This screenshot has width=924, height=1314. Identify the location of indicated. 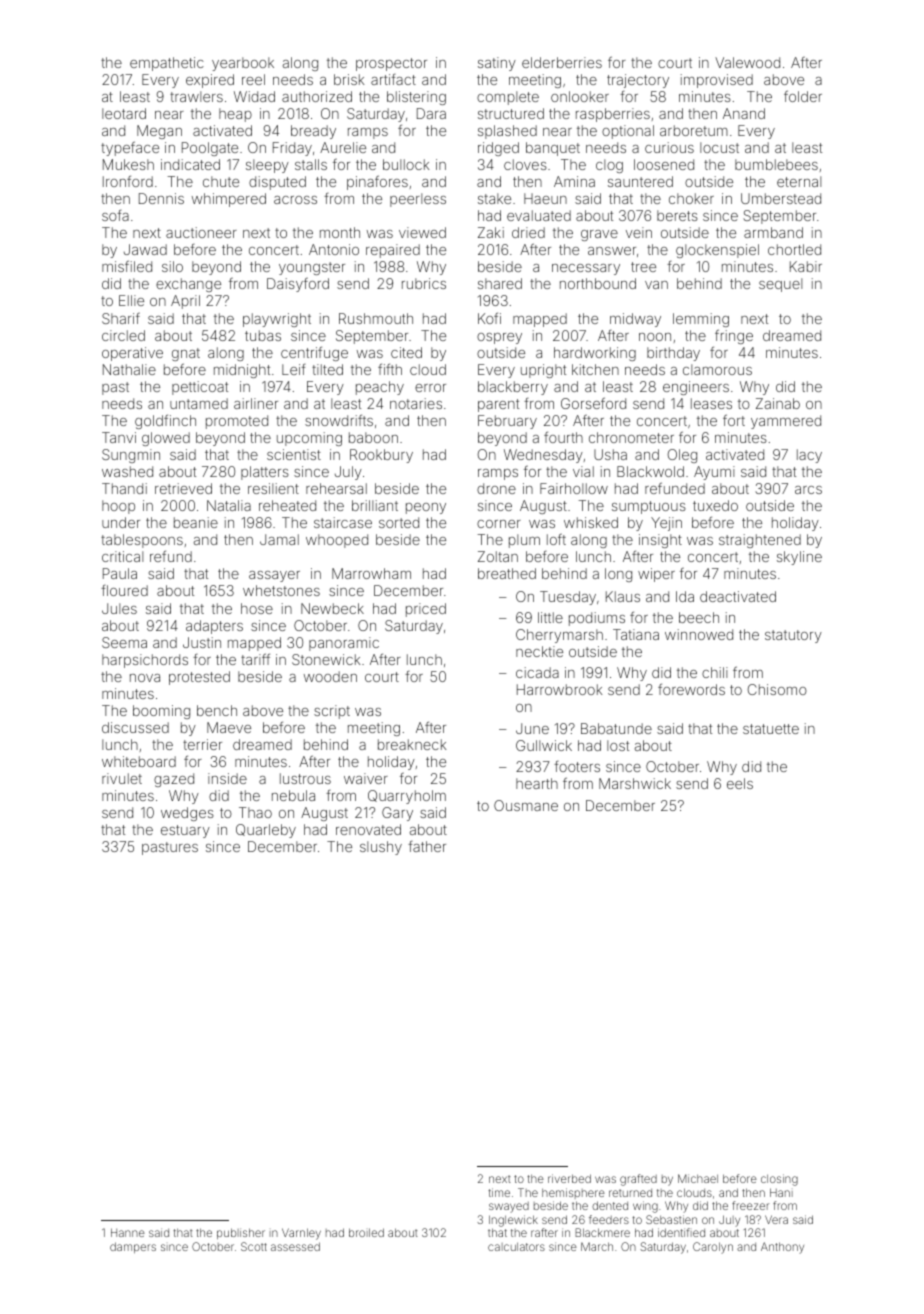
(190, 164).
